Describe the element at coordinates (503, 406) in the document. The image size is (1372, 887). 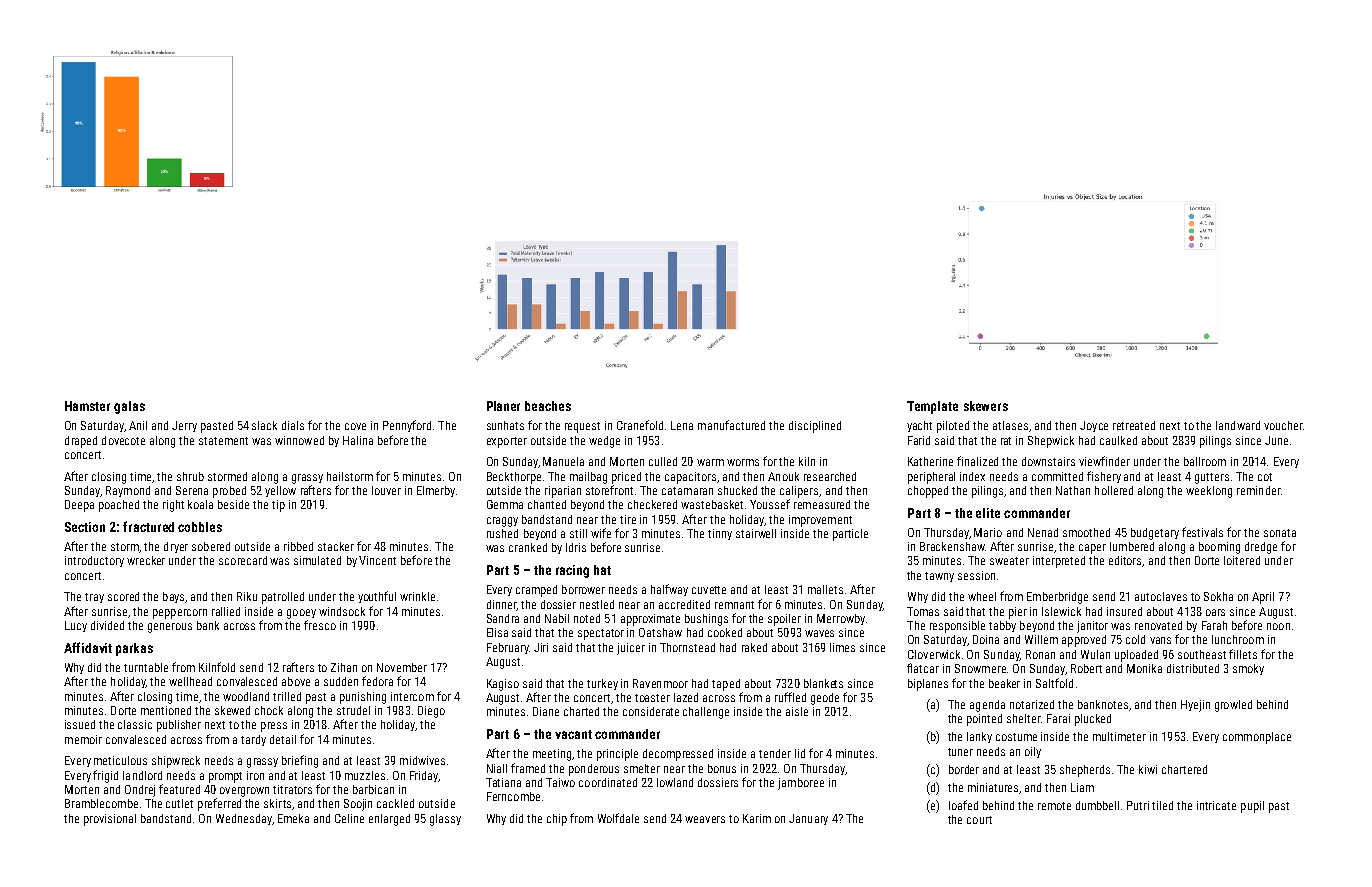
I see `Planer` at that location.
